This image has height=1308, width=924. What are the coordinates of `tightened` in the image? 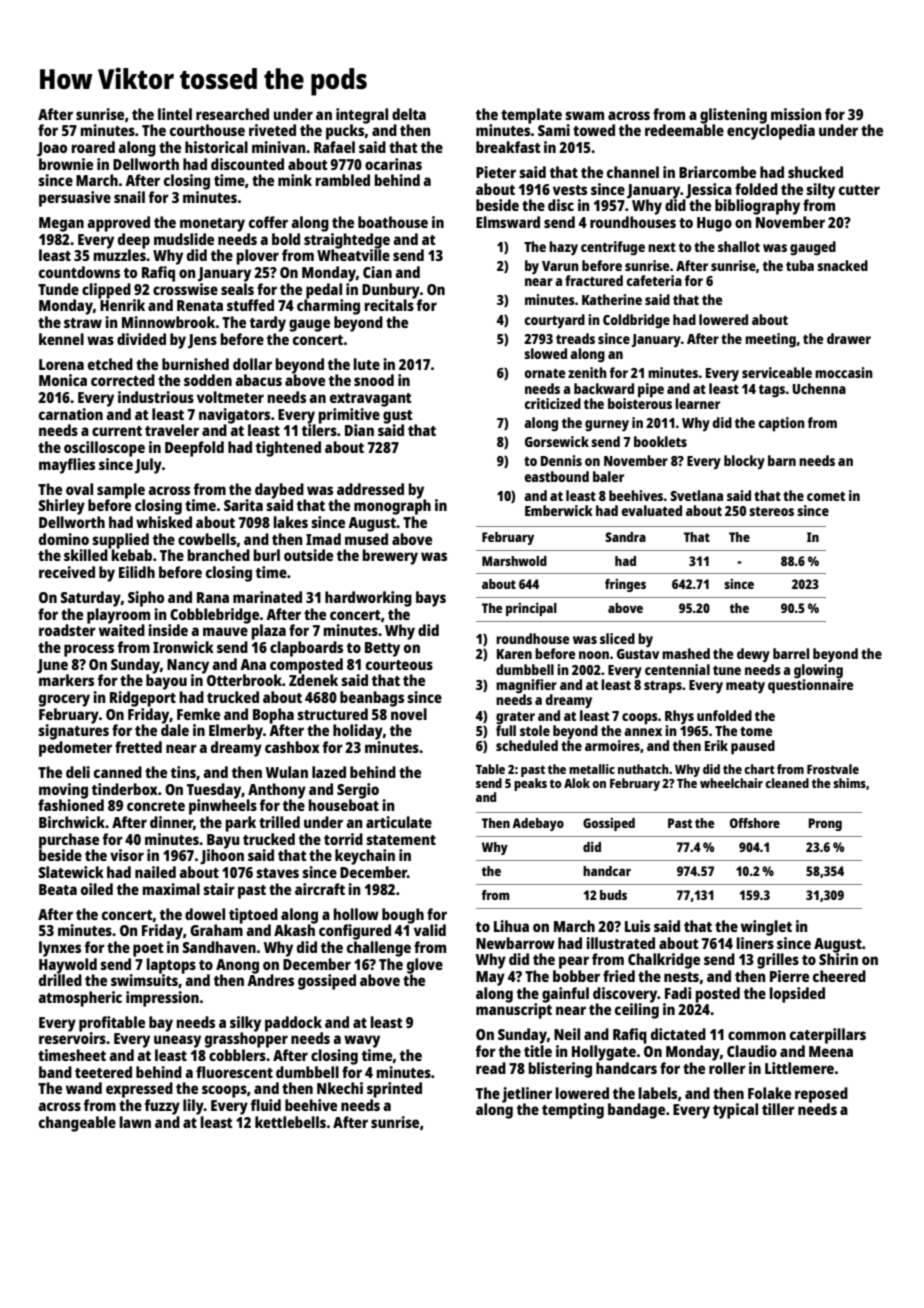 It's located at (288, 449).
